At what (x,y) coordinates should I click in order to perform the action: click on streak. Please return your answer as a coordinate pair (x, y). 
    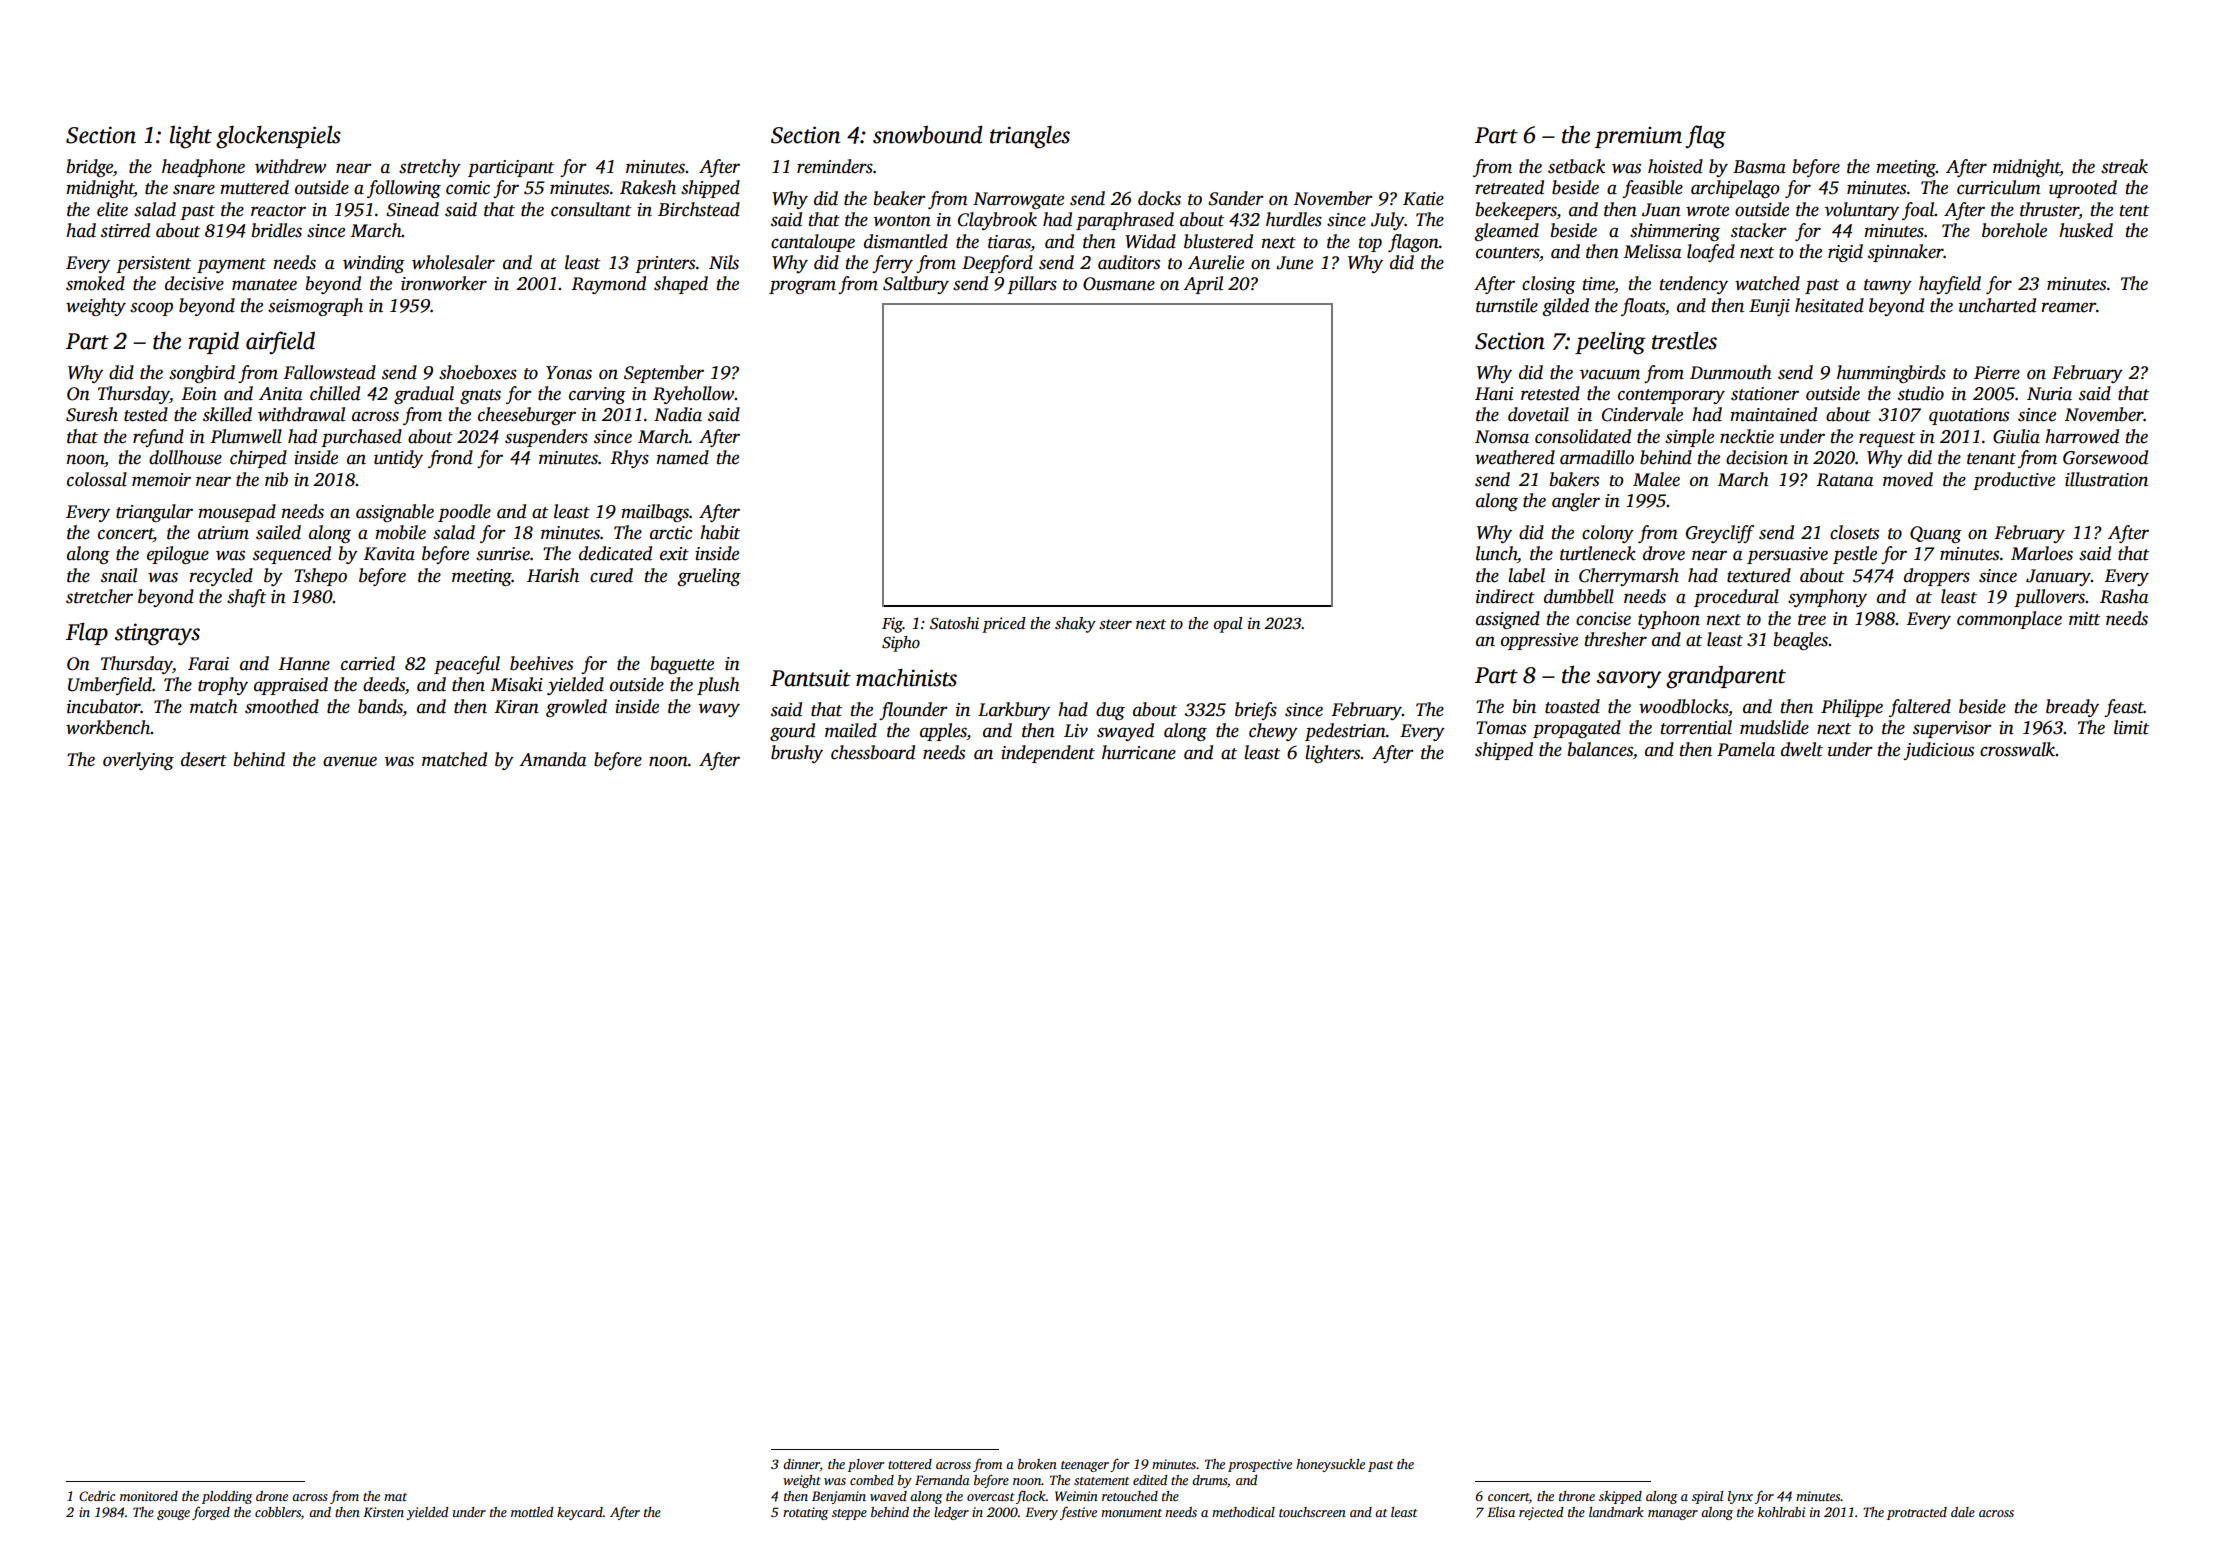
    Looking at the image, I should click on (2124, 166).
